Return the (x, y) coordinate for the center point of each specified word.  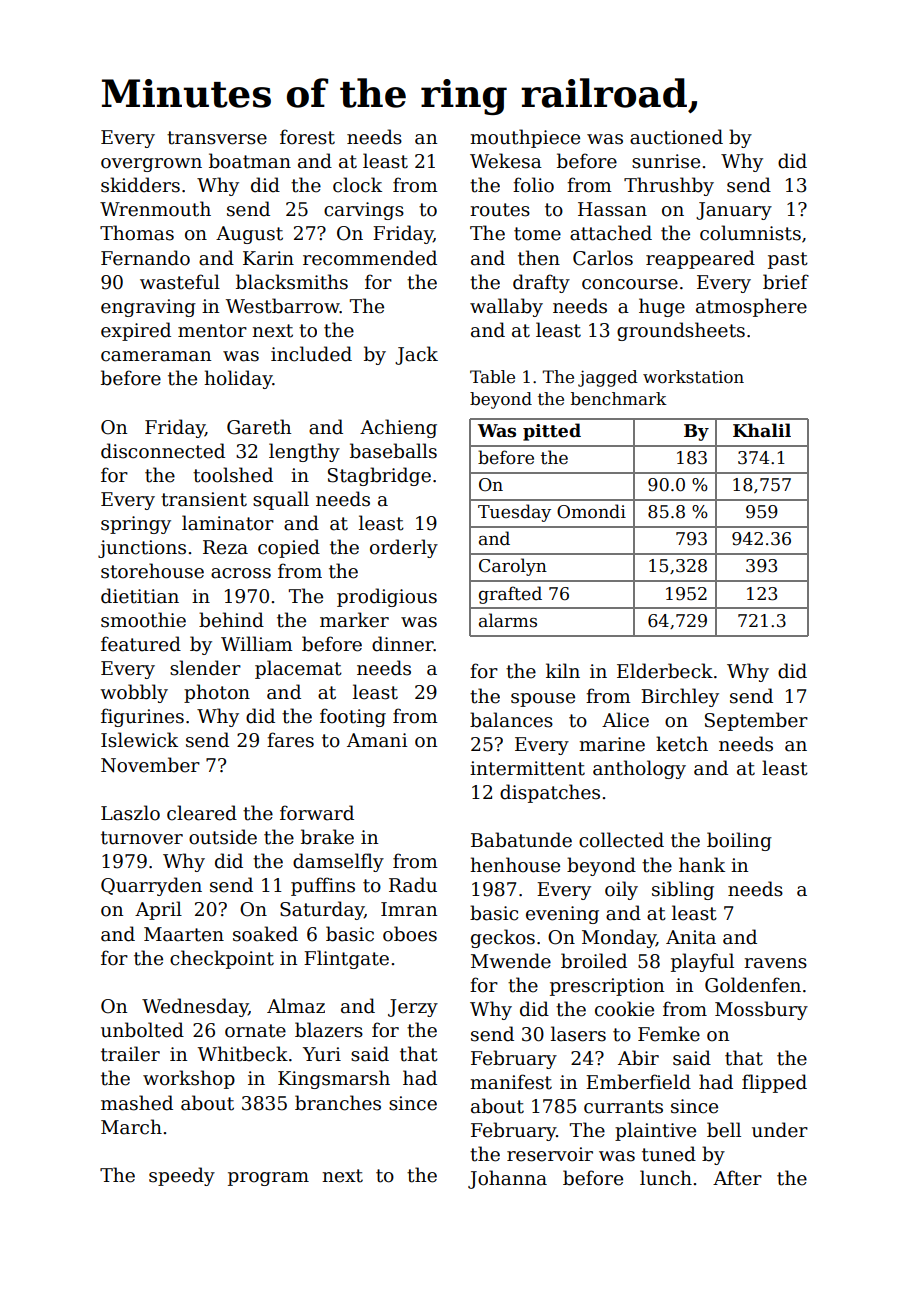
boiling (739, 841)
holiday (238, 379)
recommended (370, 258)
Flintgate (346, 959)
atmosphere (751, 307)
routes (500, 210)
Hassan (612, 209)
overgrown (151, 165)
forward (317, 813)
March (131, 1127)
